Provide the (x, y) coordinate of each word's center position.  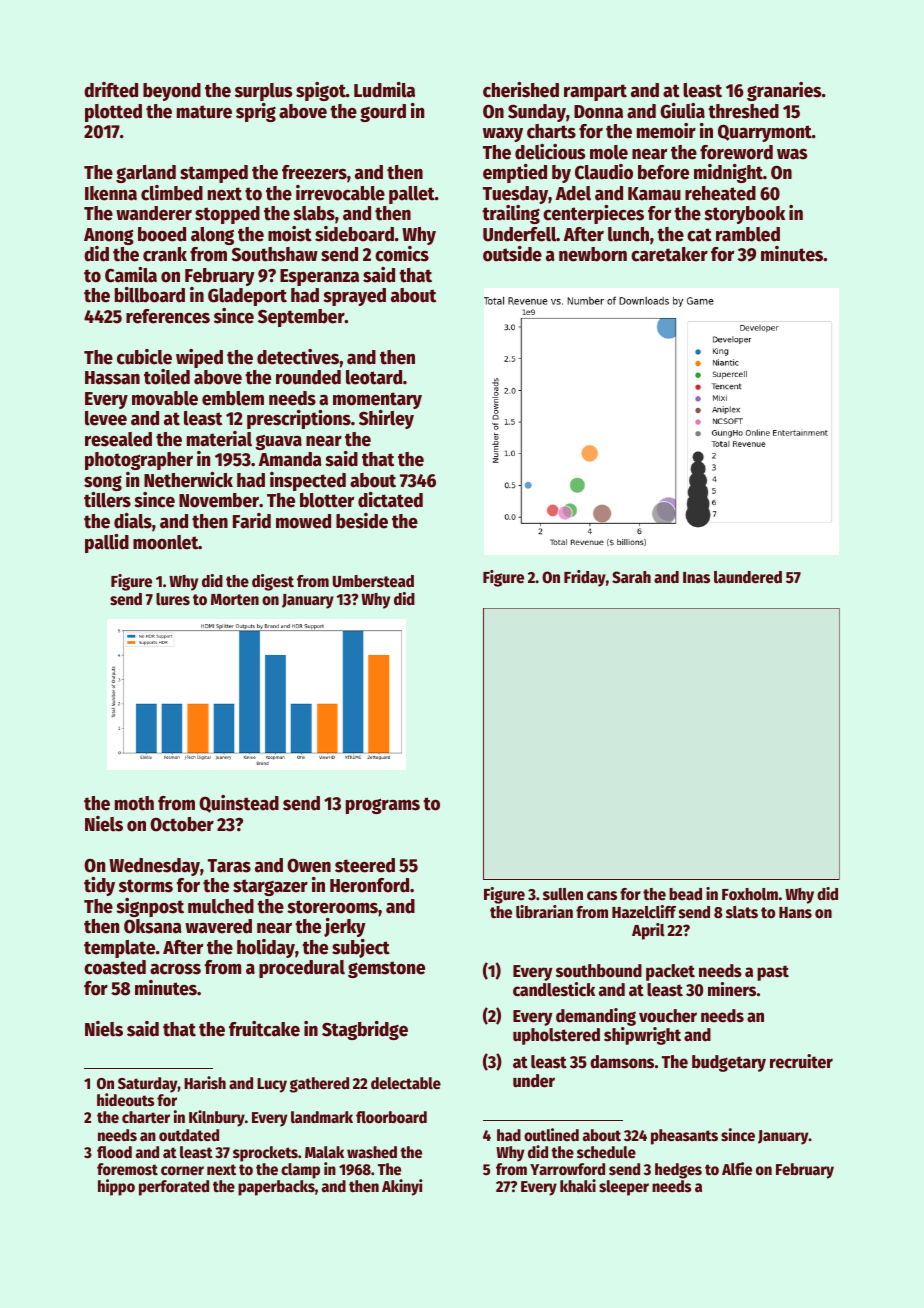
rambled (748, 234)
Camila (131, 275)
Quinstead (239, 804)
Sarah (631, 577)
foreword (736, 152)
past (773, 973)
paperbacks (276, 1188)
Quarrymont (765, 133)
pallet (412, 195)
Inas (696, 578)
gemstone (386, 969)
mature (204, 112)
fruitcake (264, 1029)
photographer (139, 461)
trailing (511, 214)
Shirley (386, 419)
